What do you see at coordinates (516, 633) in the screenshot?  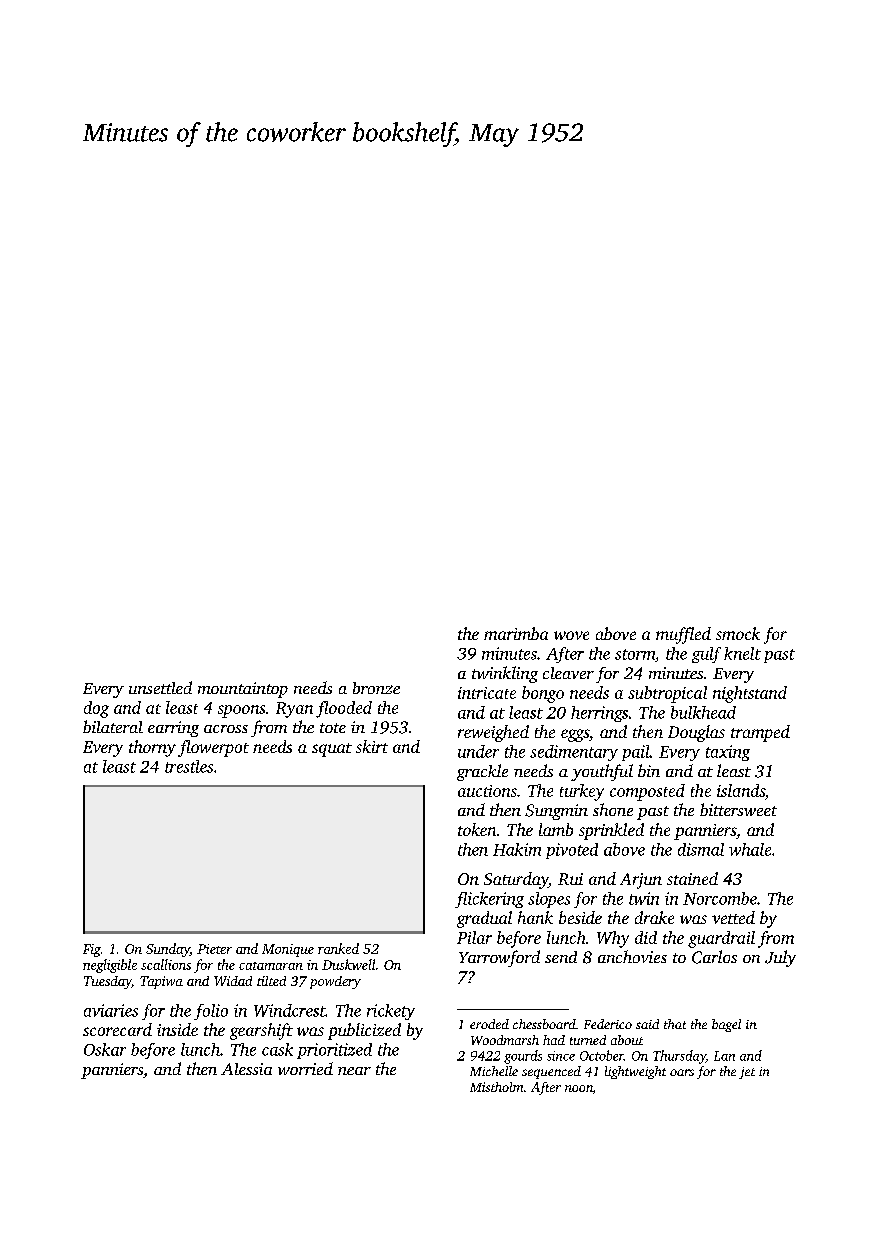 I see `marimba` at bounding box center [516, 633].
